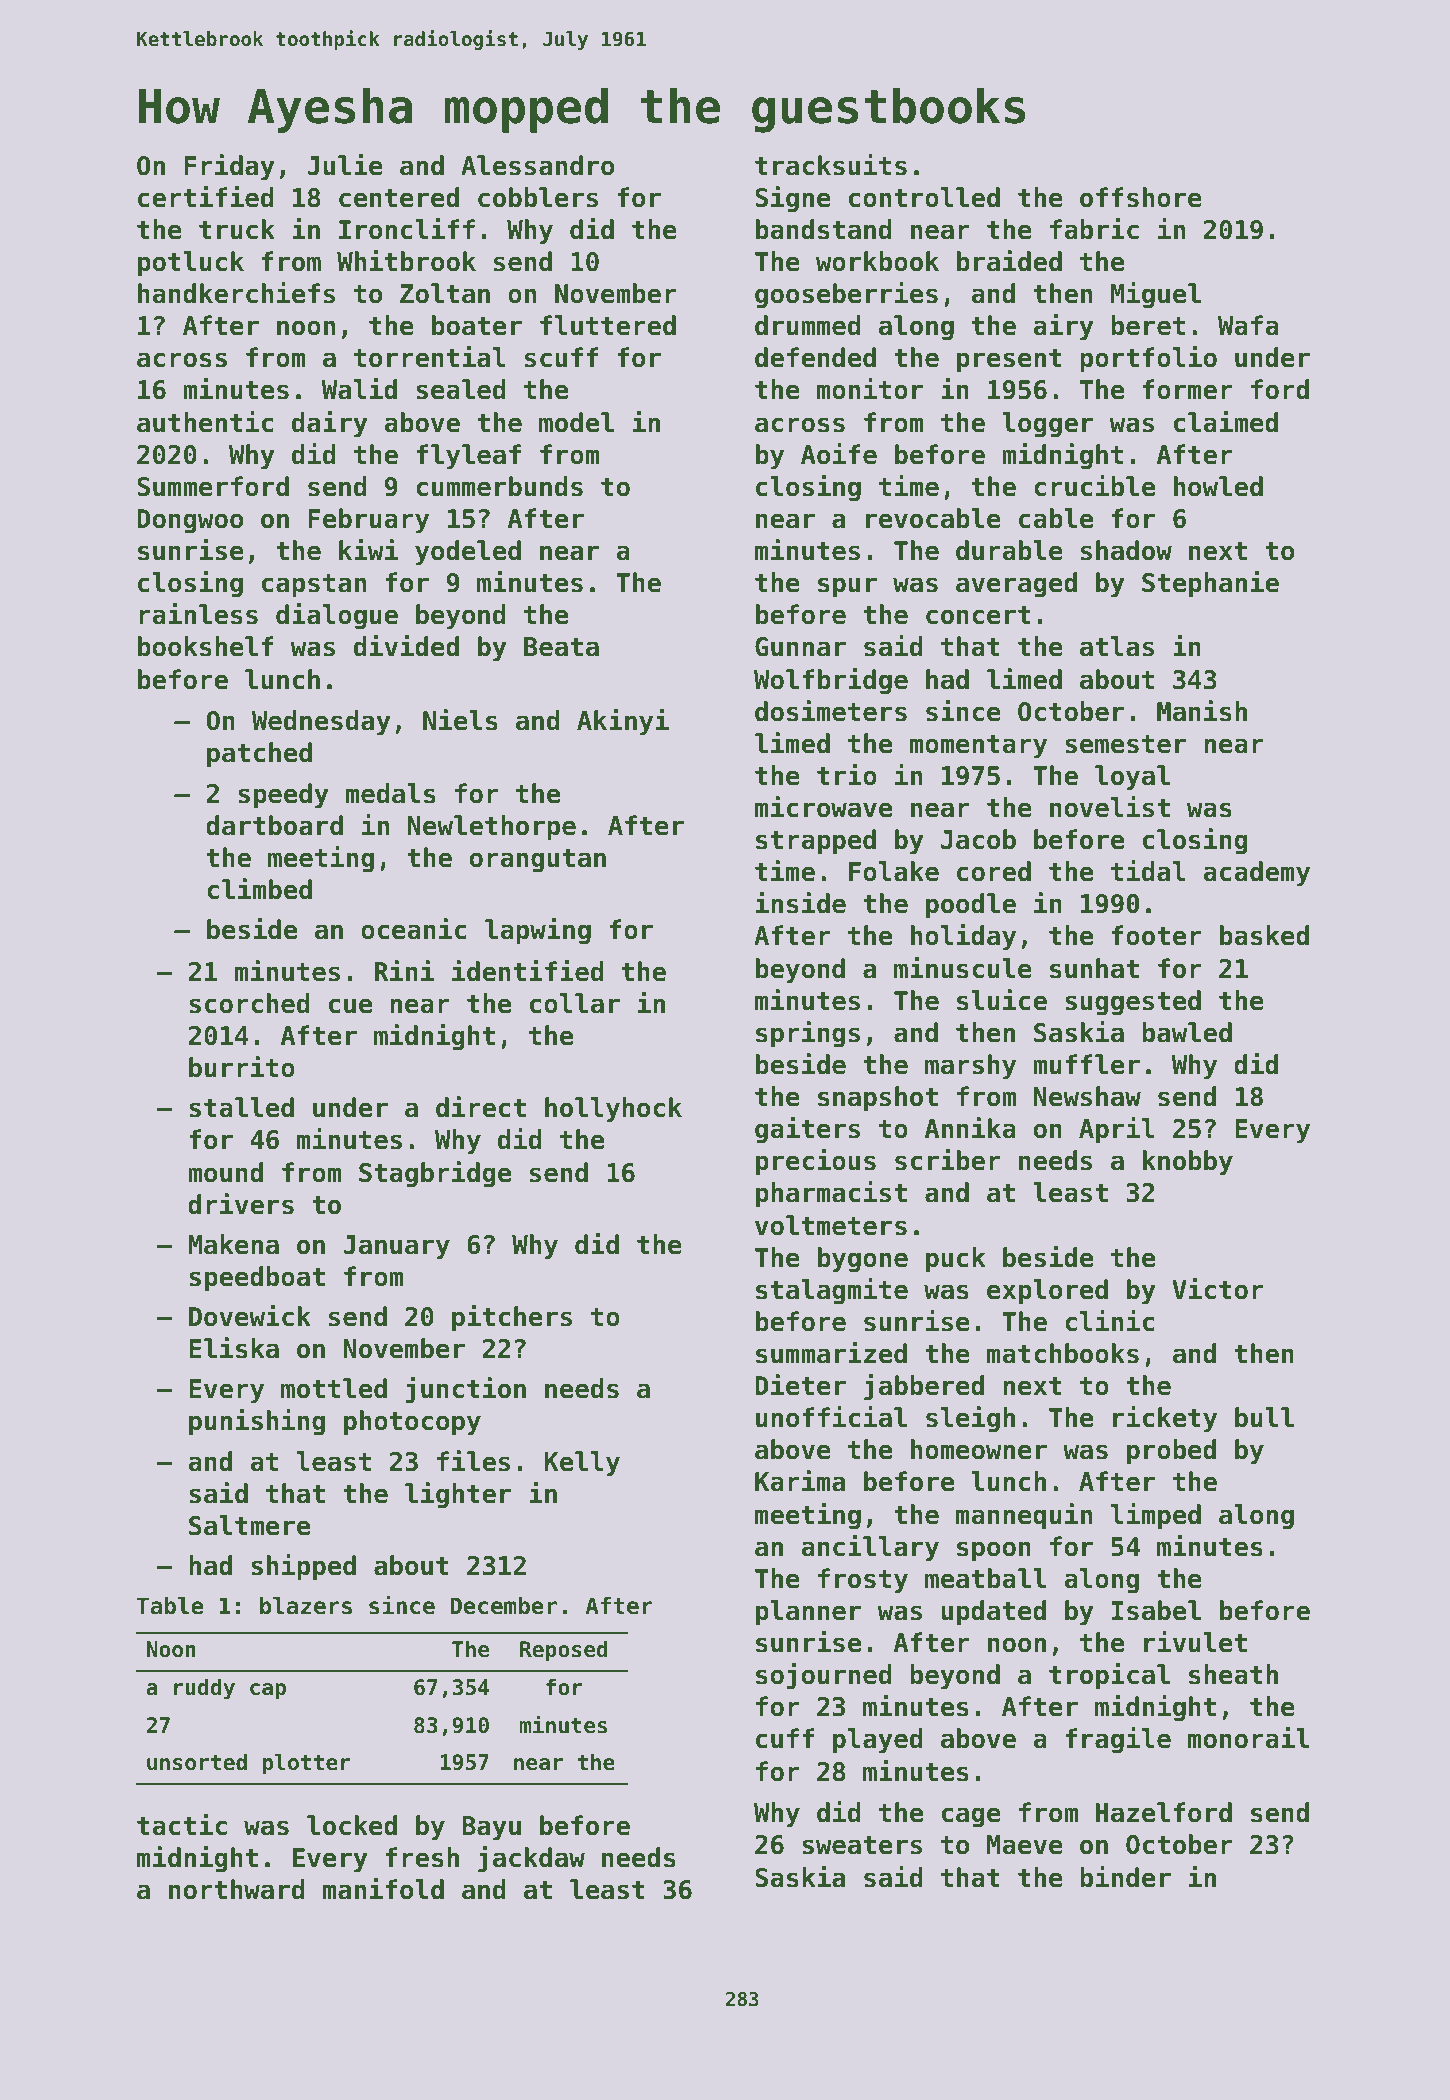  What do you see at coordinates (1256, 874) in the page?
I see `academy` at bounding box center [1256, 874].
